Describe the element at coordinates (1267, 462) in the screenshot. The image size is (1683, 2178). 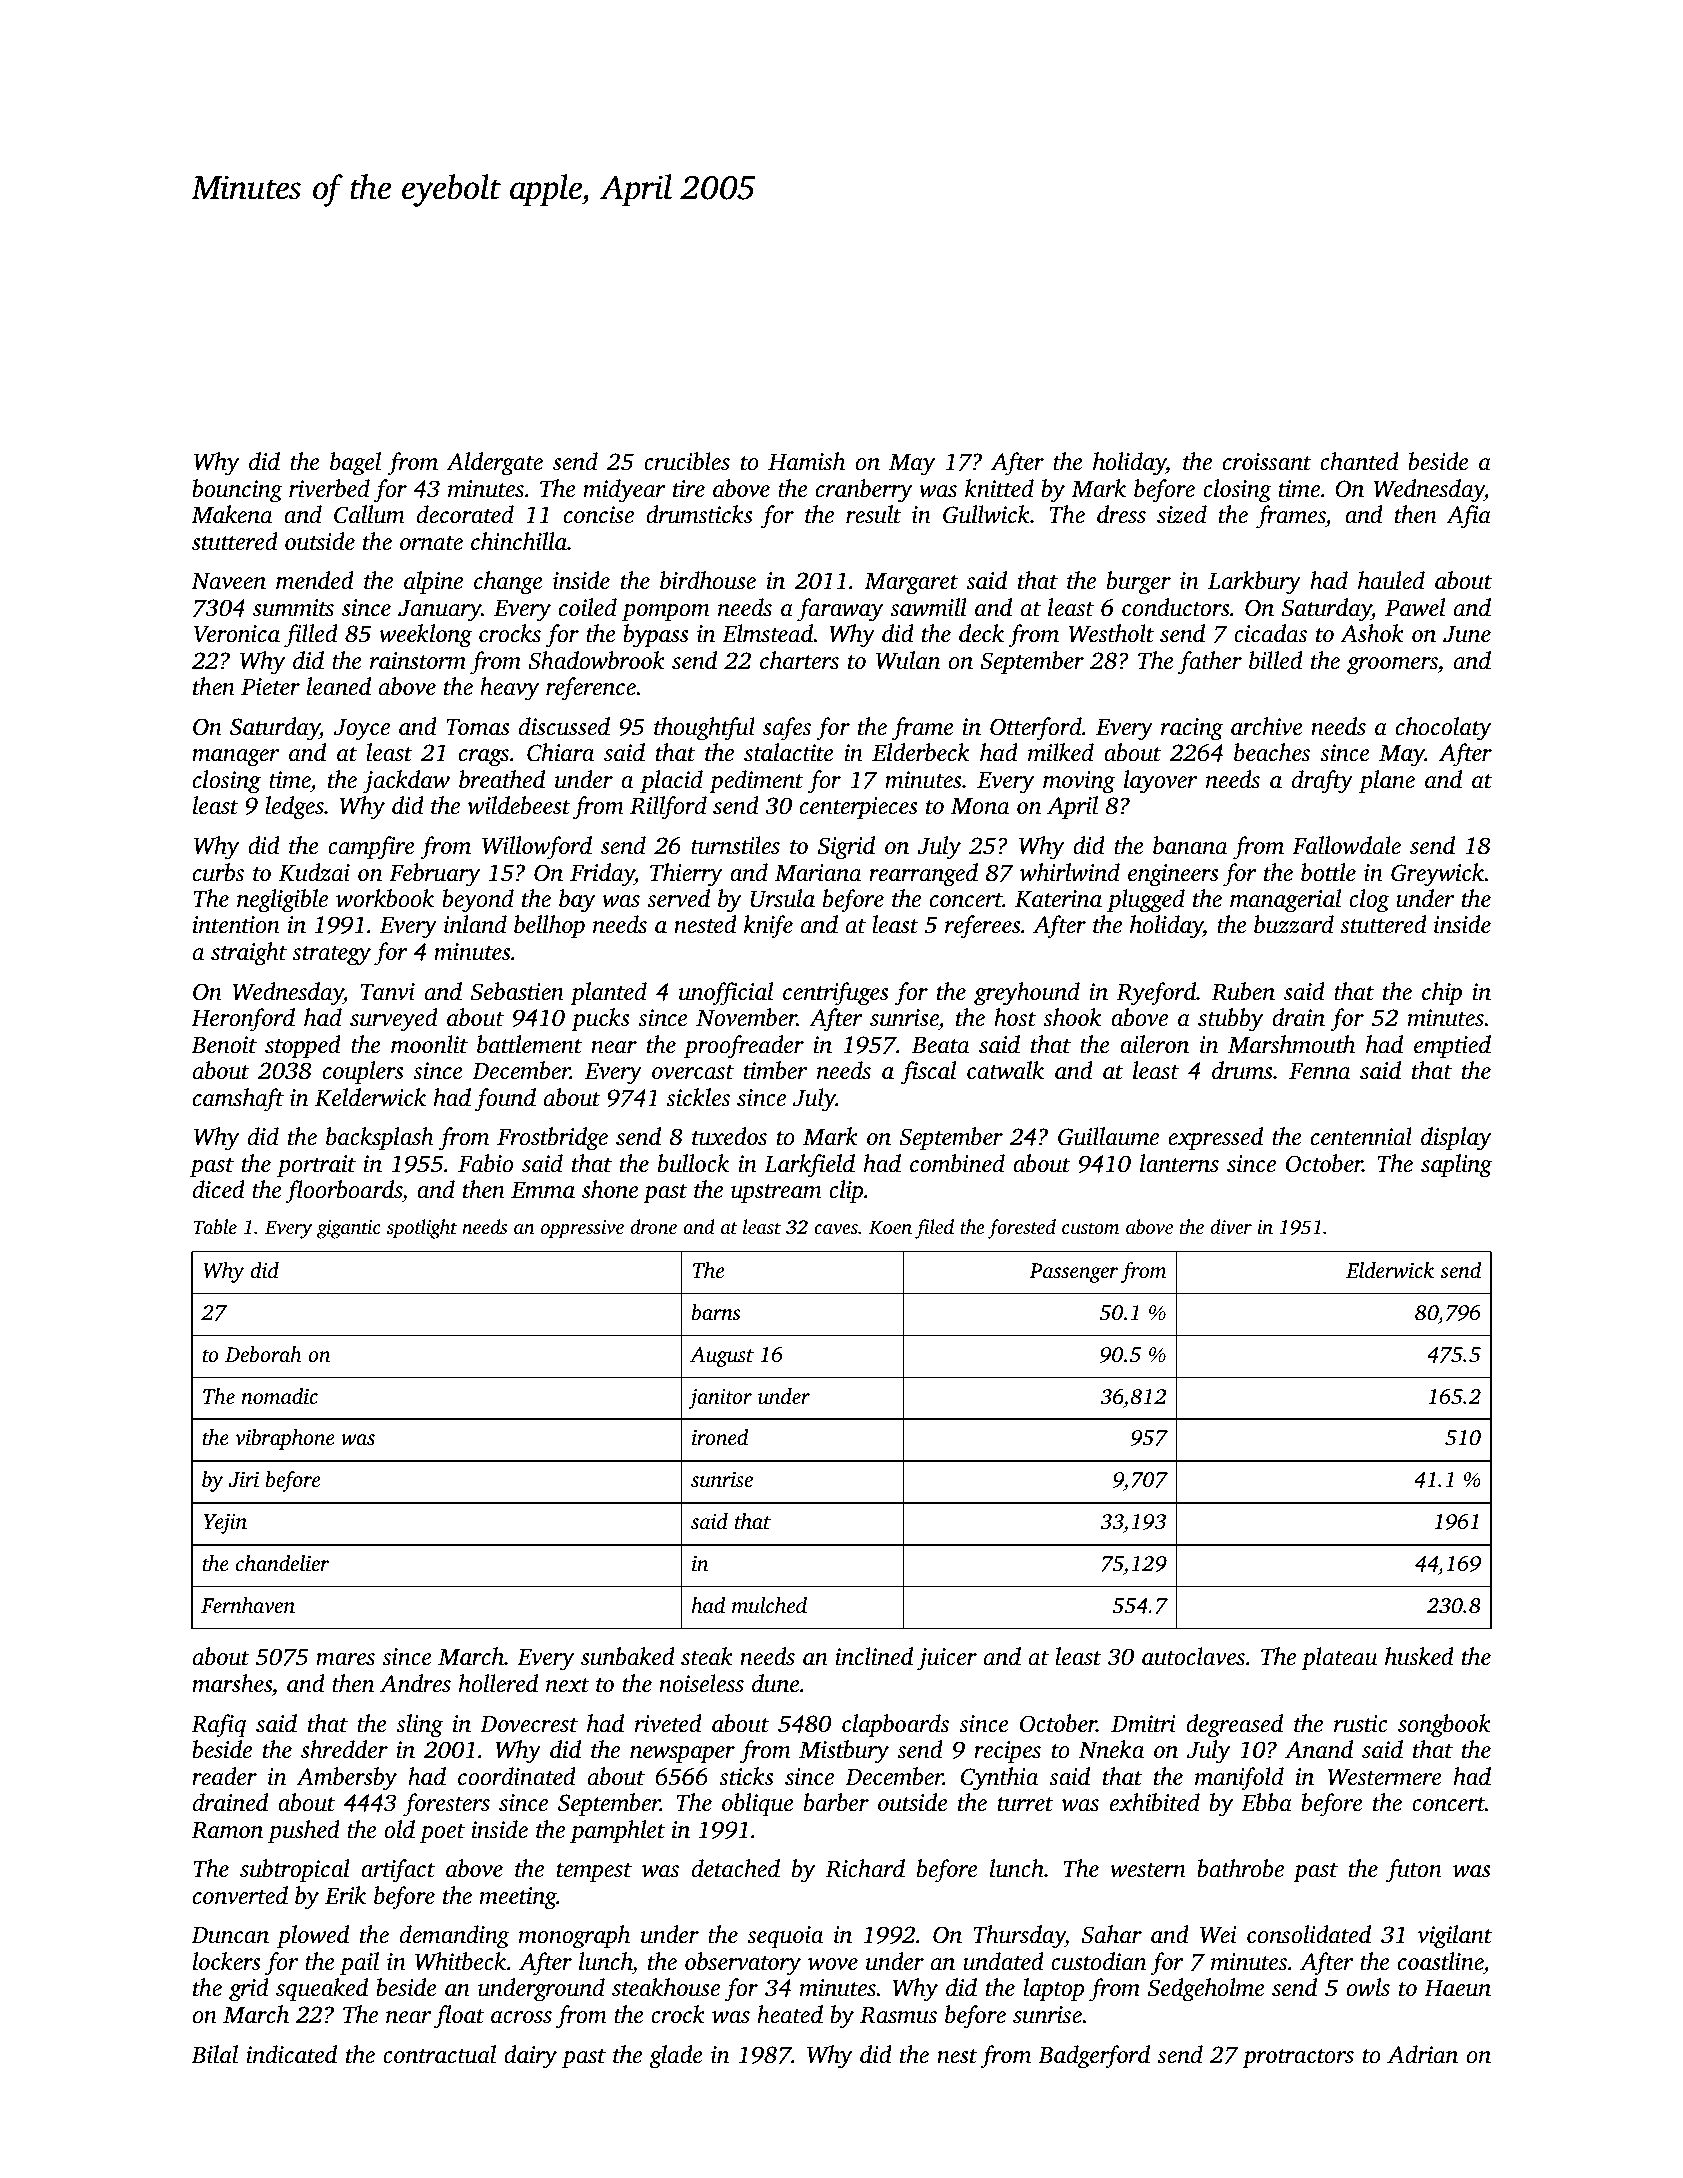
I see `croissant` at that location.
